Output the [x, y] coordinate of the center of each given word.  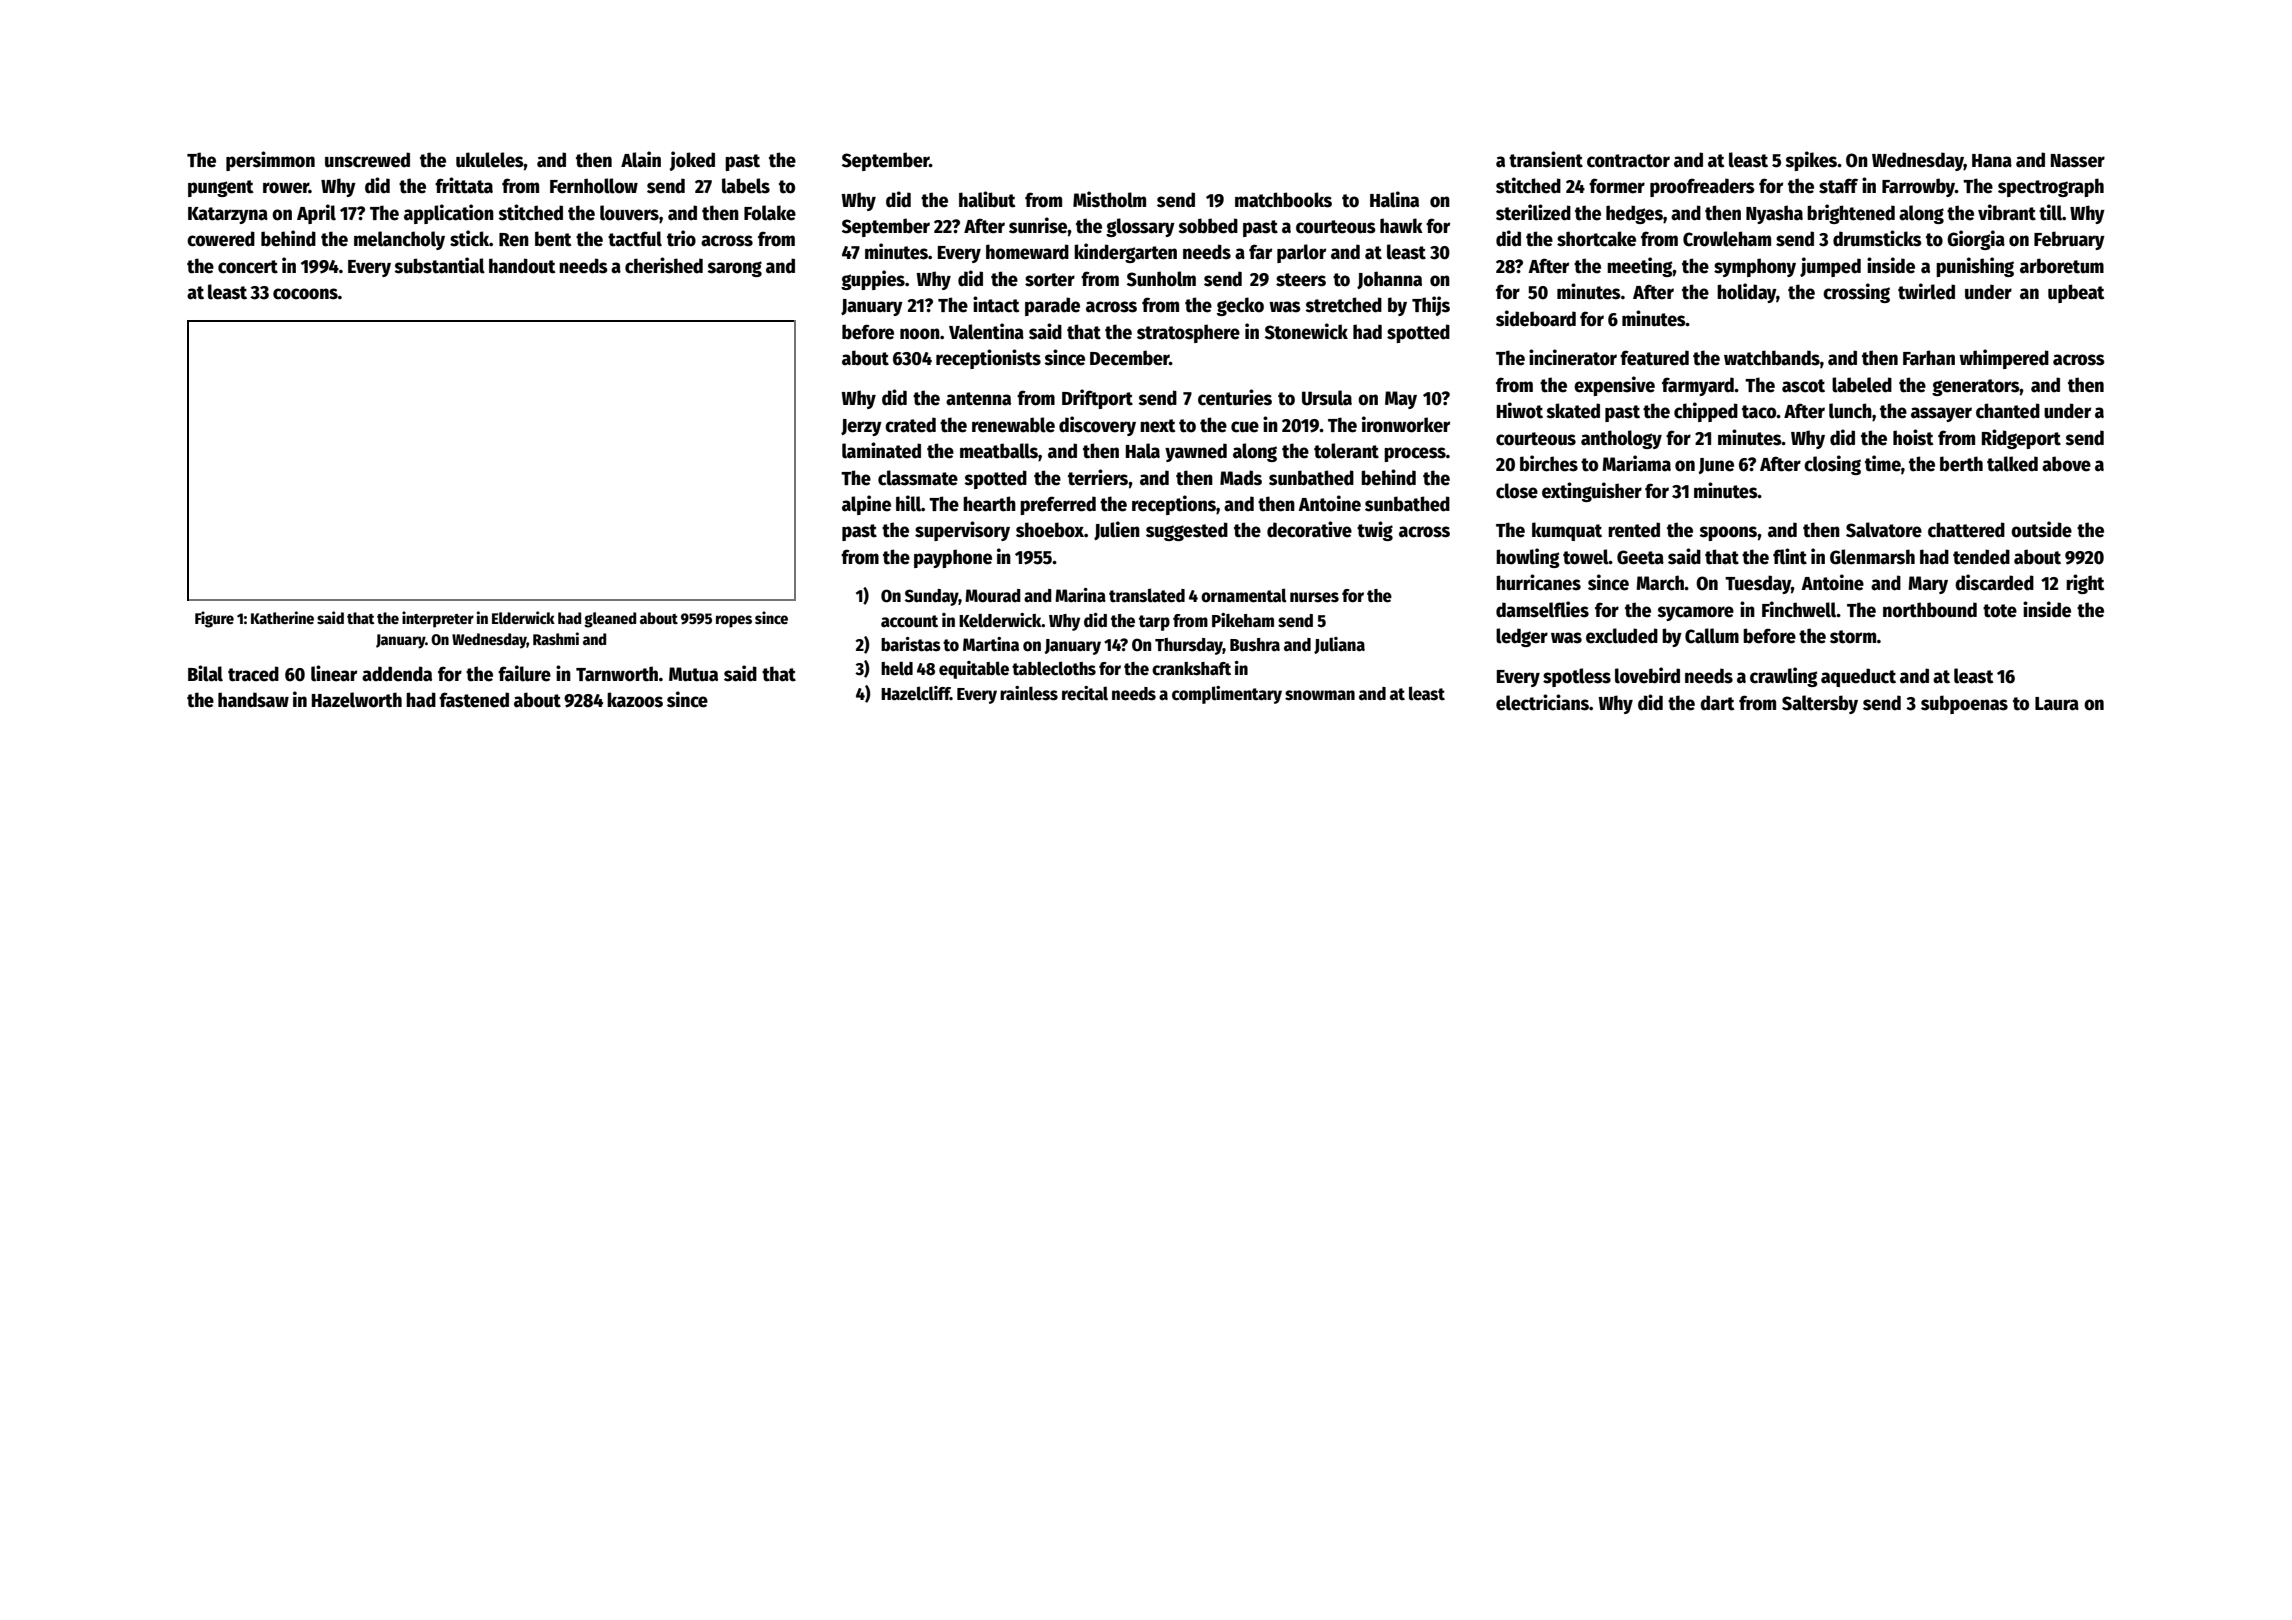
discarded [1994, 582]
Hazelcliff [915, 693]
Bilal [205, 673]
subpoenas [1964, 704]
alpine [866, 505]
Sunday [932, 597]
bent [553, 239]
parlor [1301, 253]
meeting [1640, 267]
